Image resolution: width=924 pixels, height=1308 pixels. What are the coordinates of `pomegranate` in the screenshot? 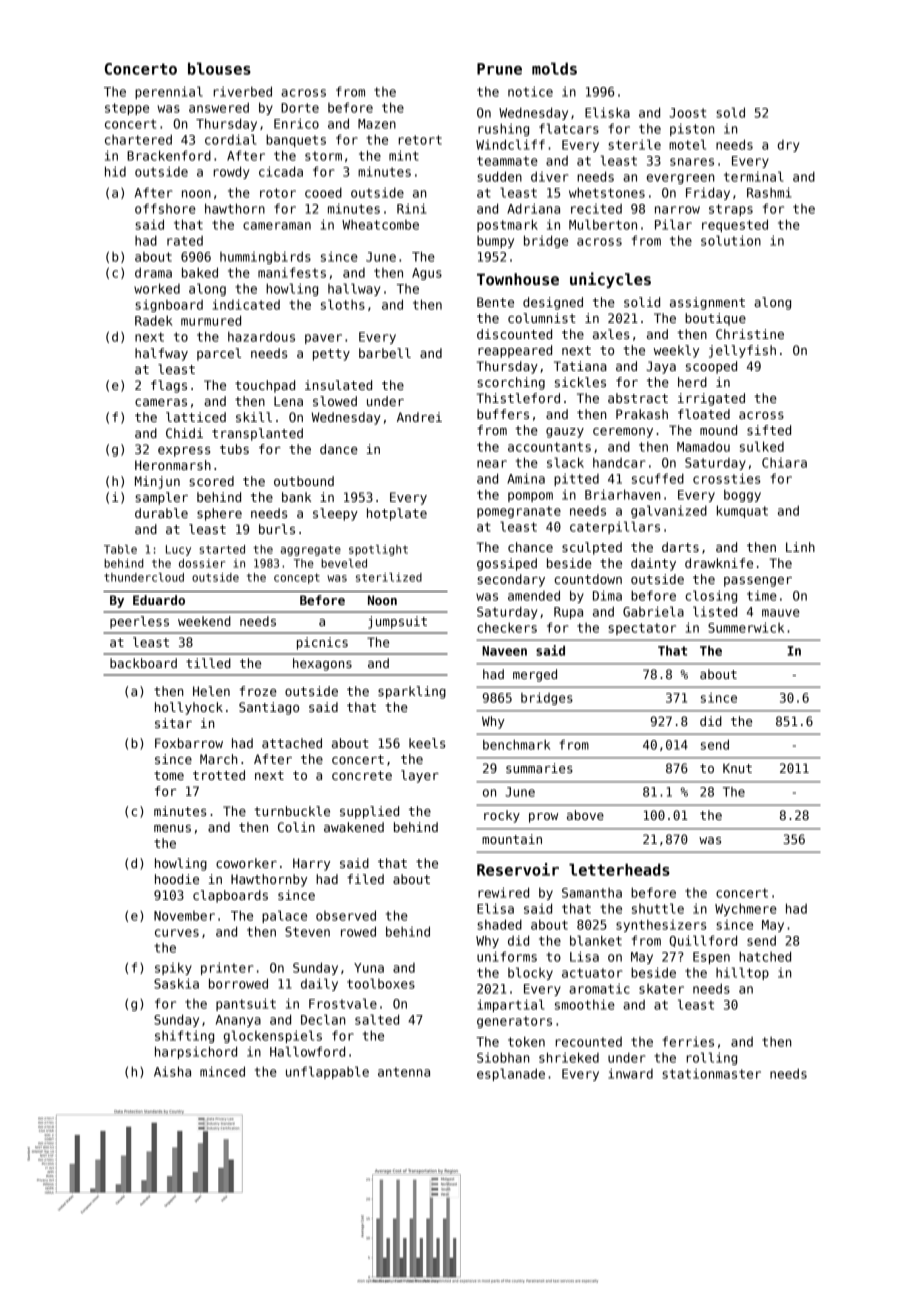 It's located at (519, 512).
